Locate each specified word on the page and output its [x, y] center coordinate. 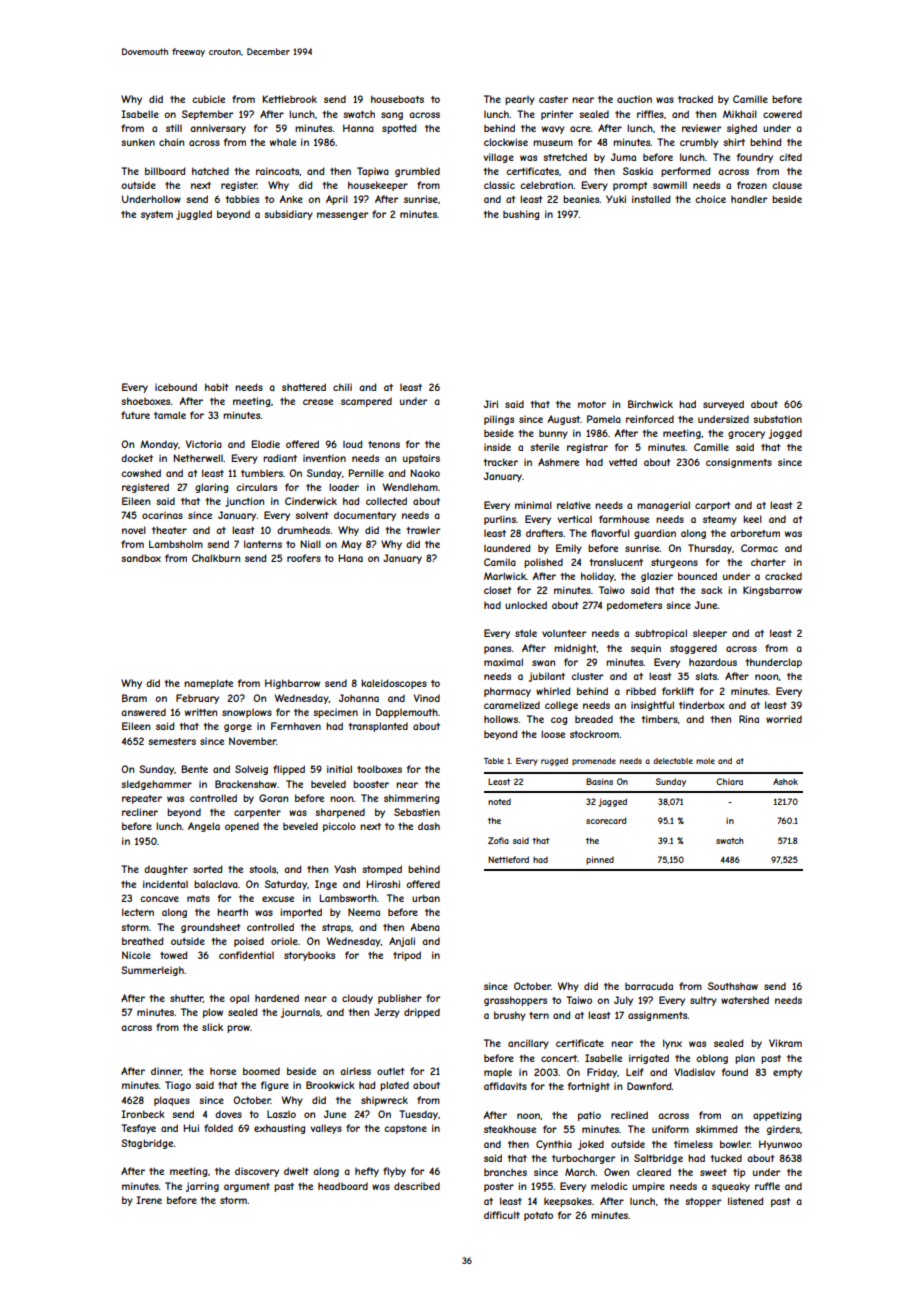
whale [283, 142]
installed [651, 199]
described [417, 1186]
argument [247, 1187]
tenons [384, 444]
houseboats [397, 99]
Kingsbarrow [772, 591]
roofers [304, 558]
